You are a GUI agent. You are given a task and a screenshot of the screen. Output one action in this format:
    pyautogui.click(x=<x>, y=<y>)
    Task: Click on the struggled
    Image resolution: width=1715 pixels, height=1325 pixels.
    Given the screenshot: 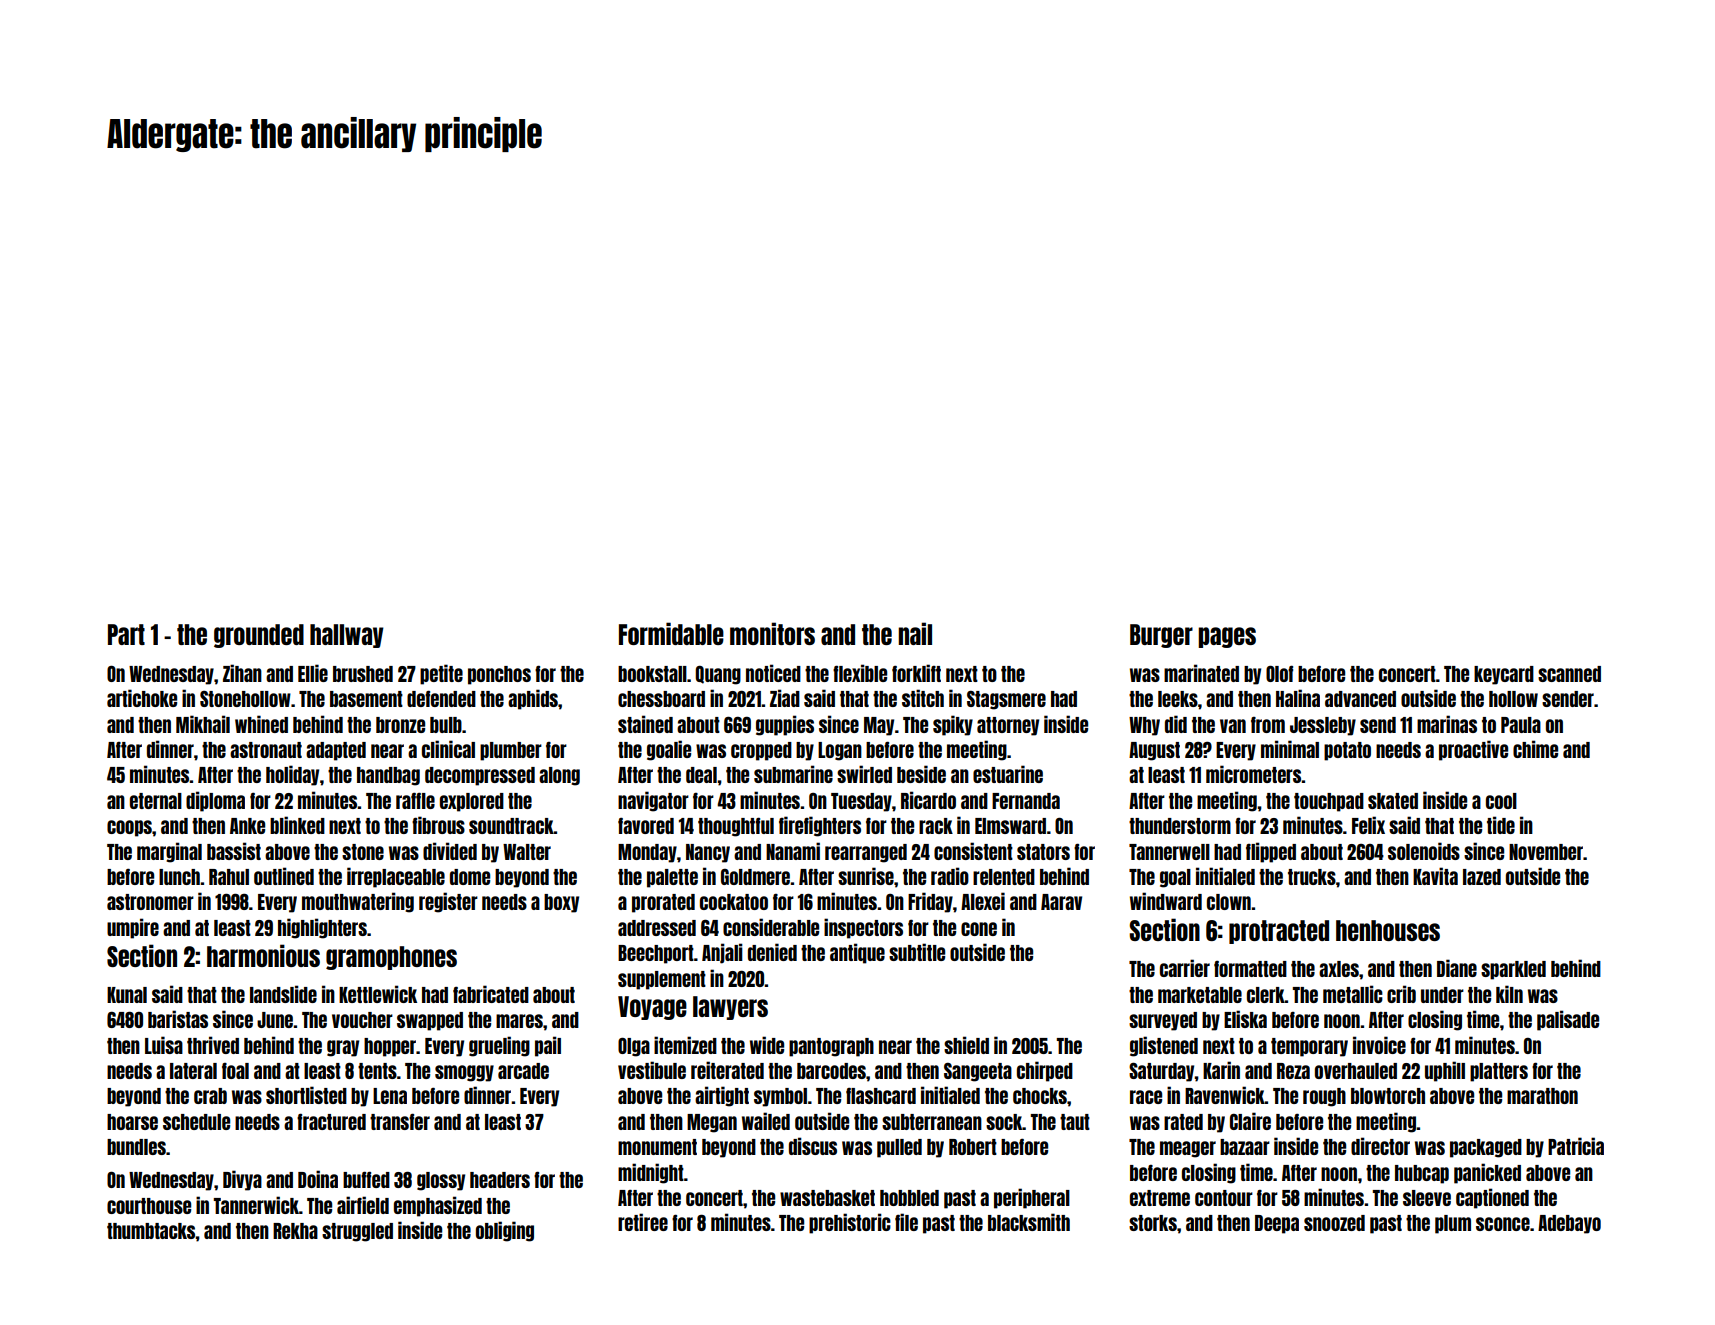 What is the action you would take?
    pyautogui.click(x=357, y=1232)
